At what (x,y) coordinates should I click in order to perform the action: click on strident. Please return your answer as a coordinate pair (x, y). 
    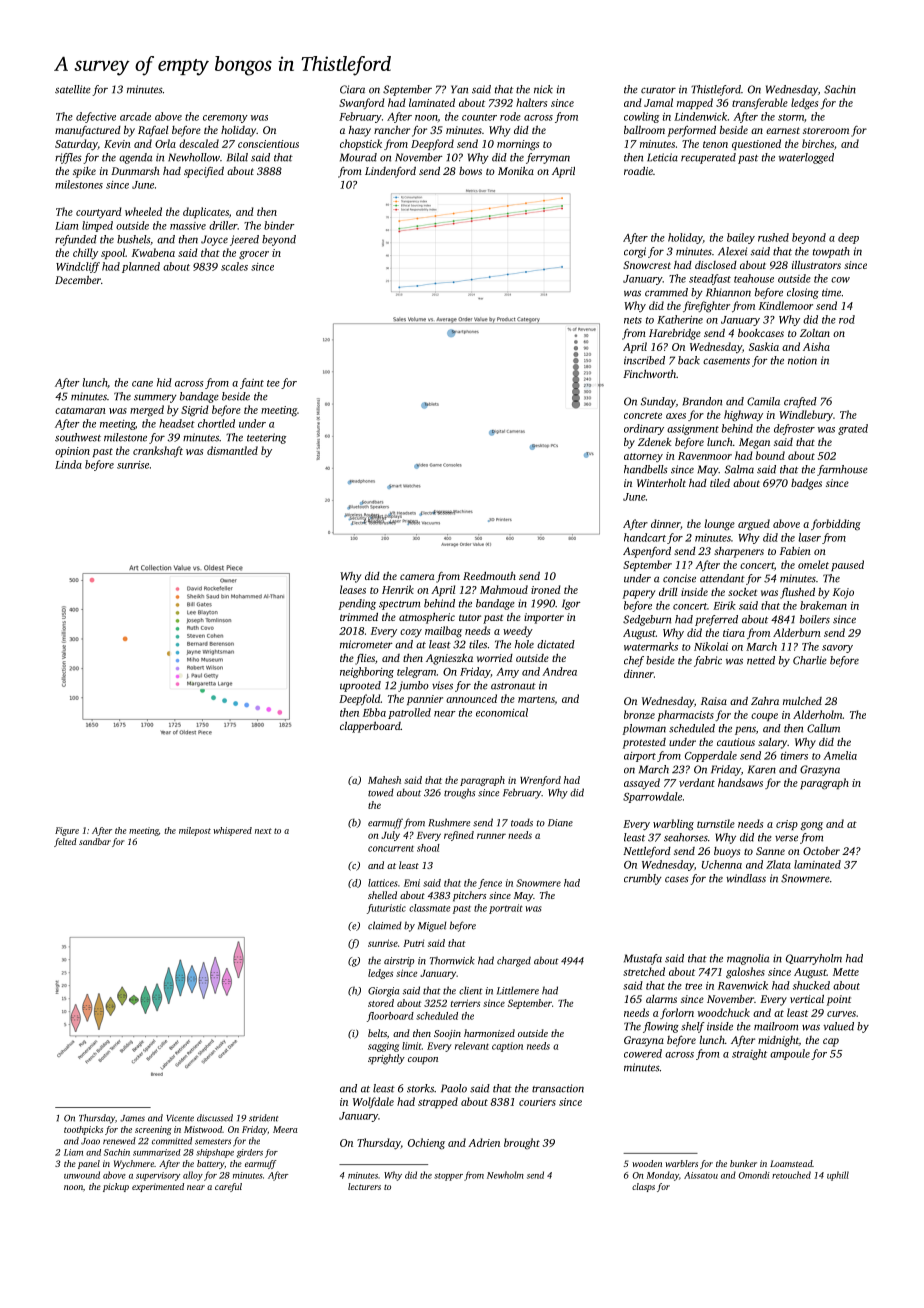
    Looking at the image, I should click on (263, 1118).
